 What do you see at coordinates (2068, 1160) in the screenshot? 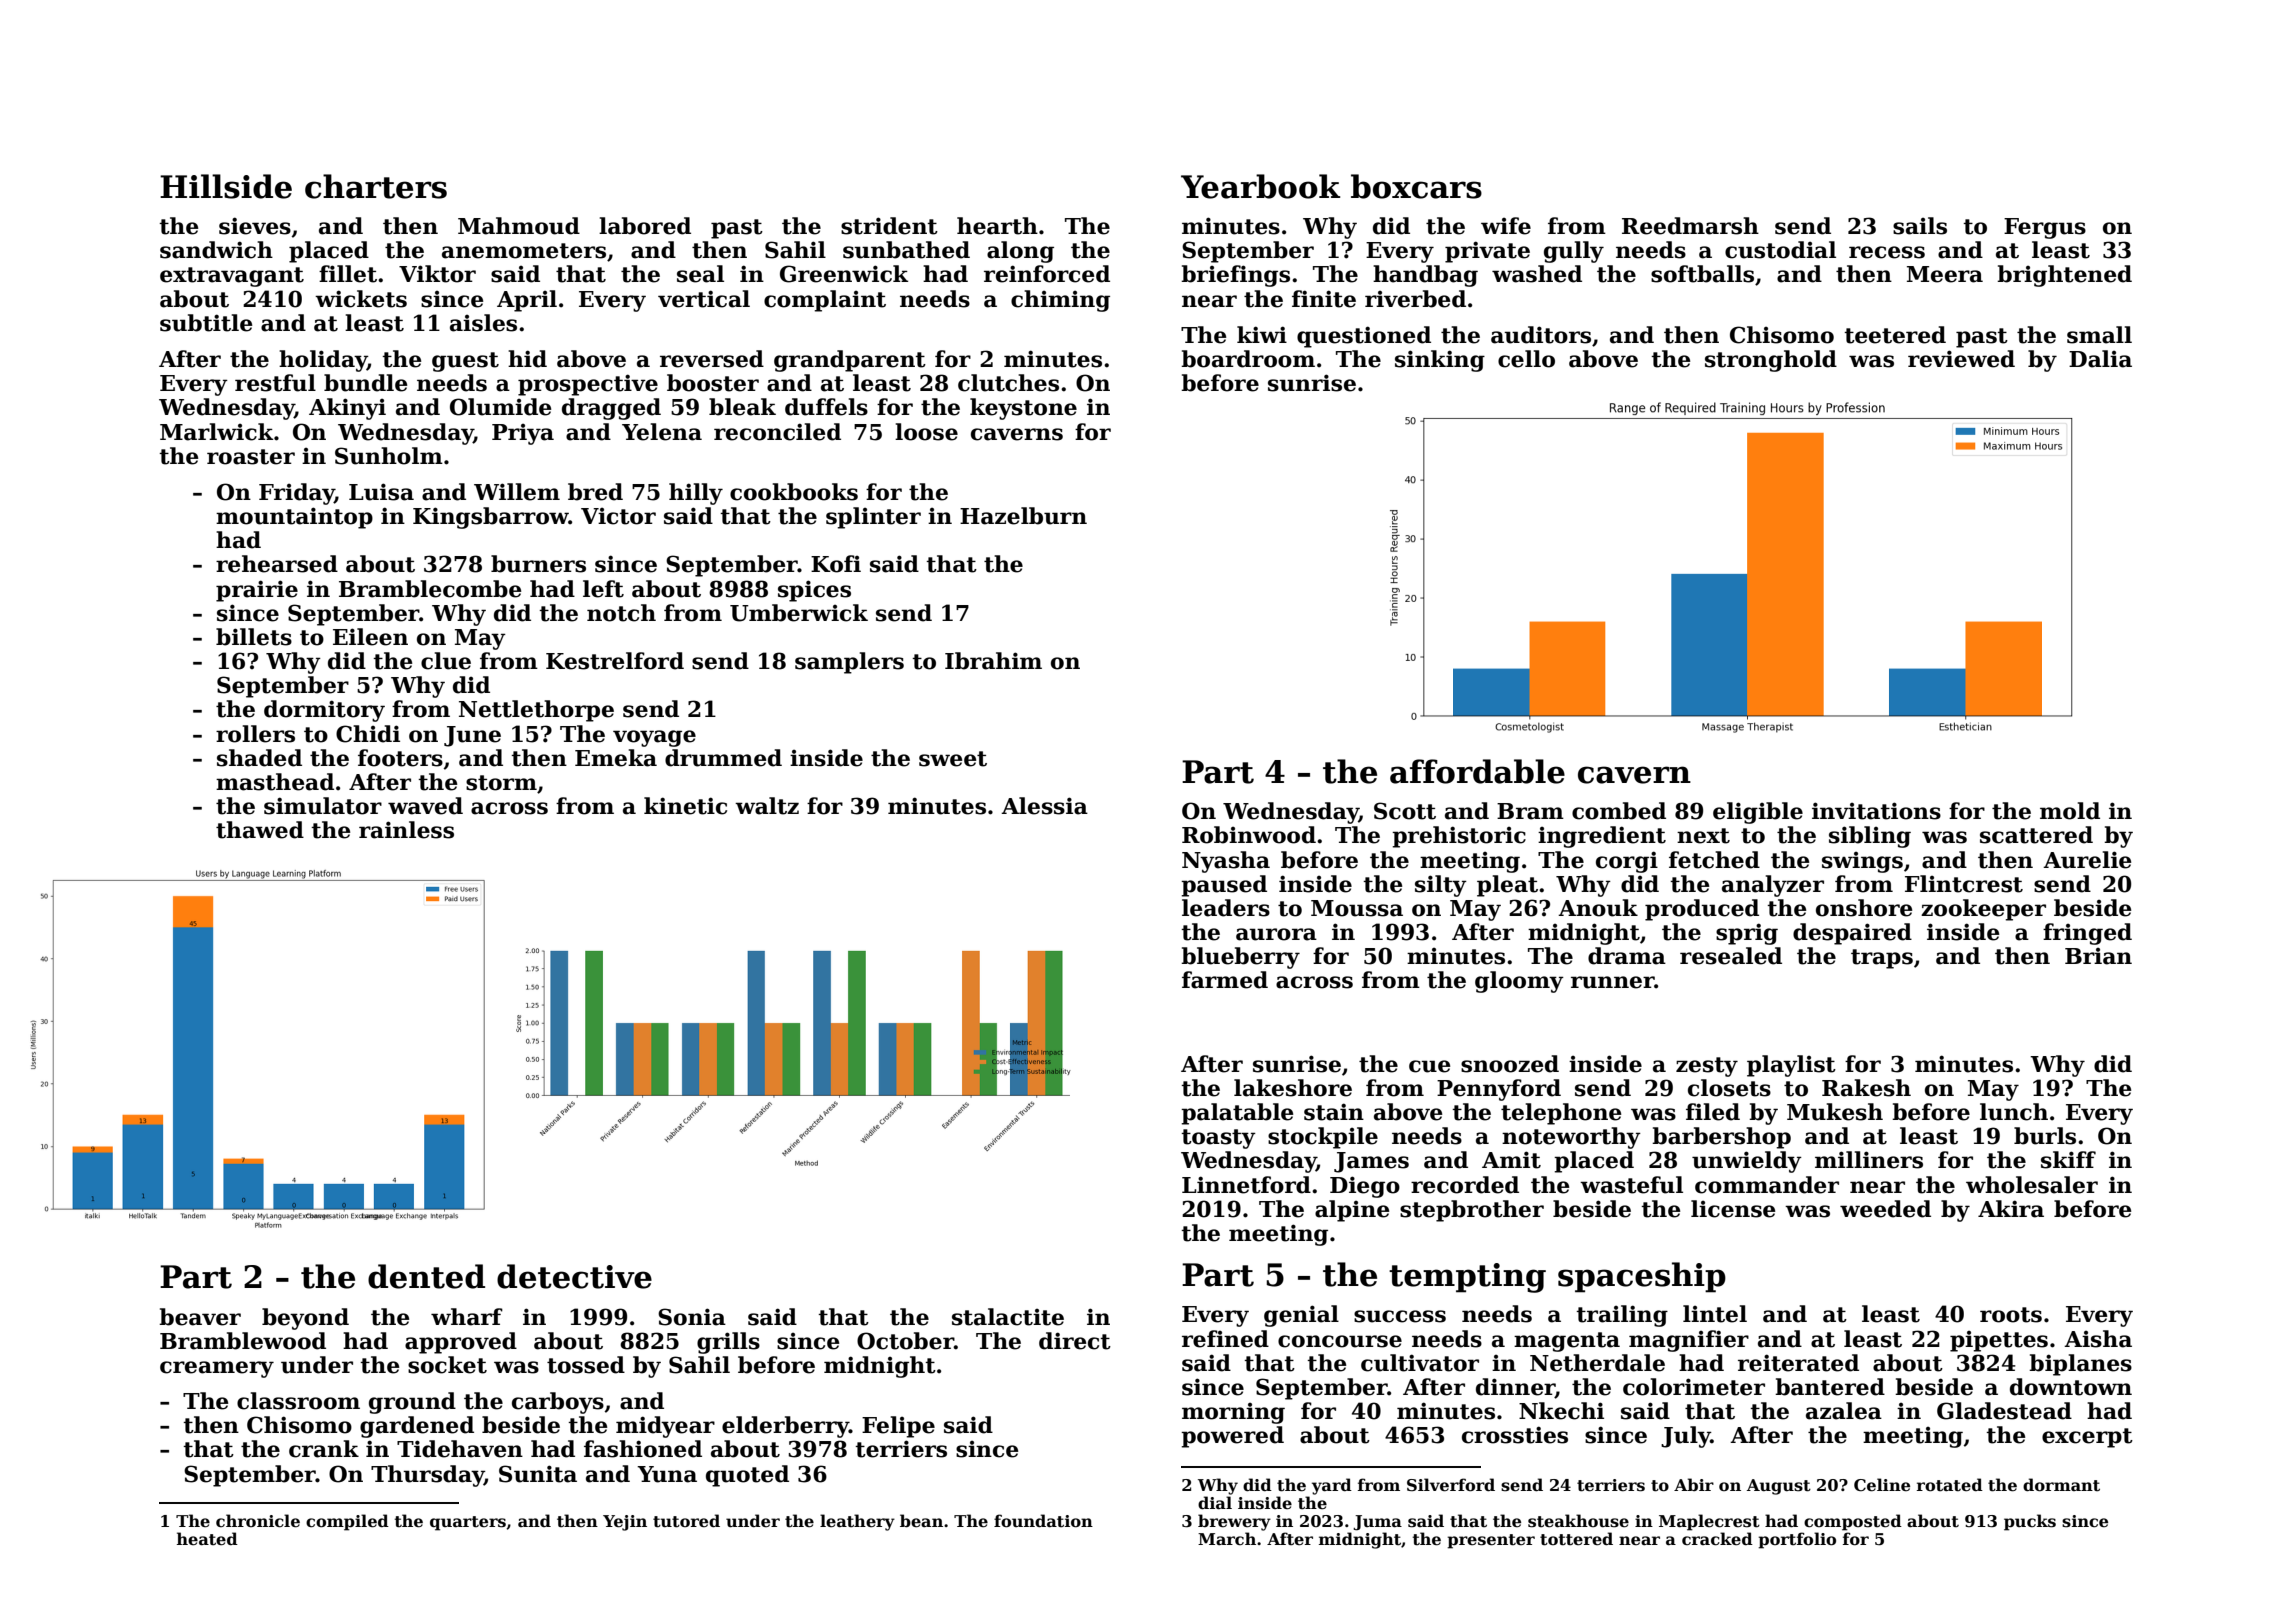
I see `skiff` at bounding box center [2068, 1160].
